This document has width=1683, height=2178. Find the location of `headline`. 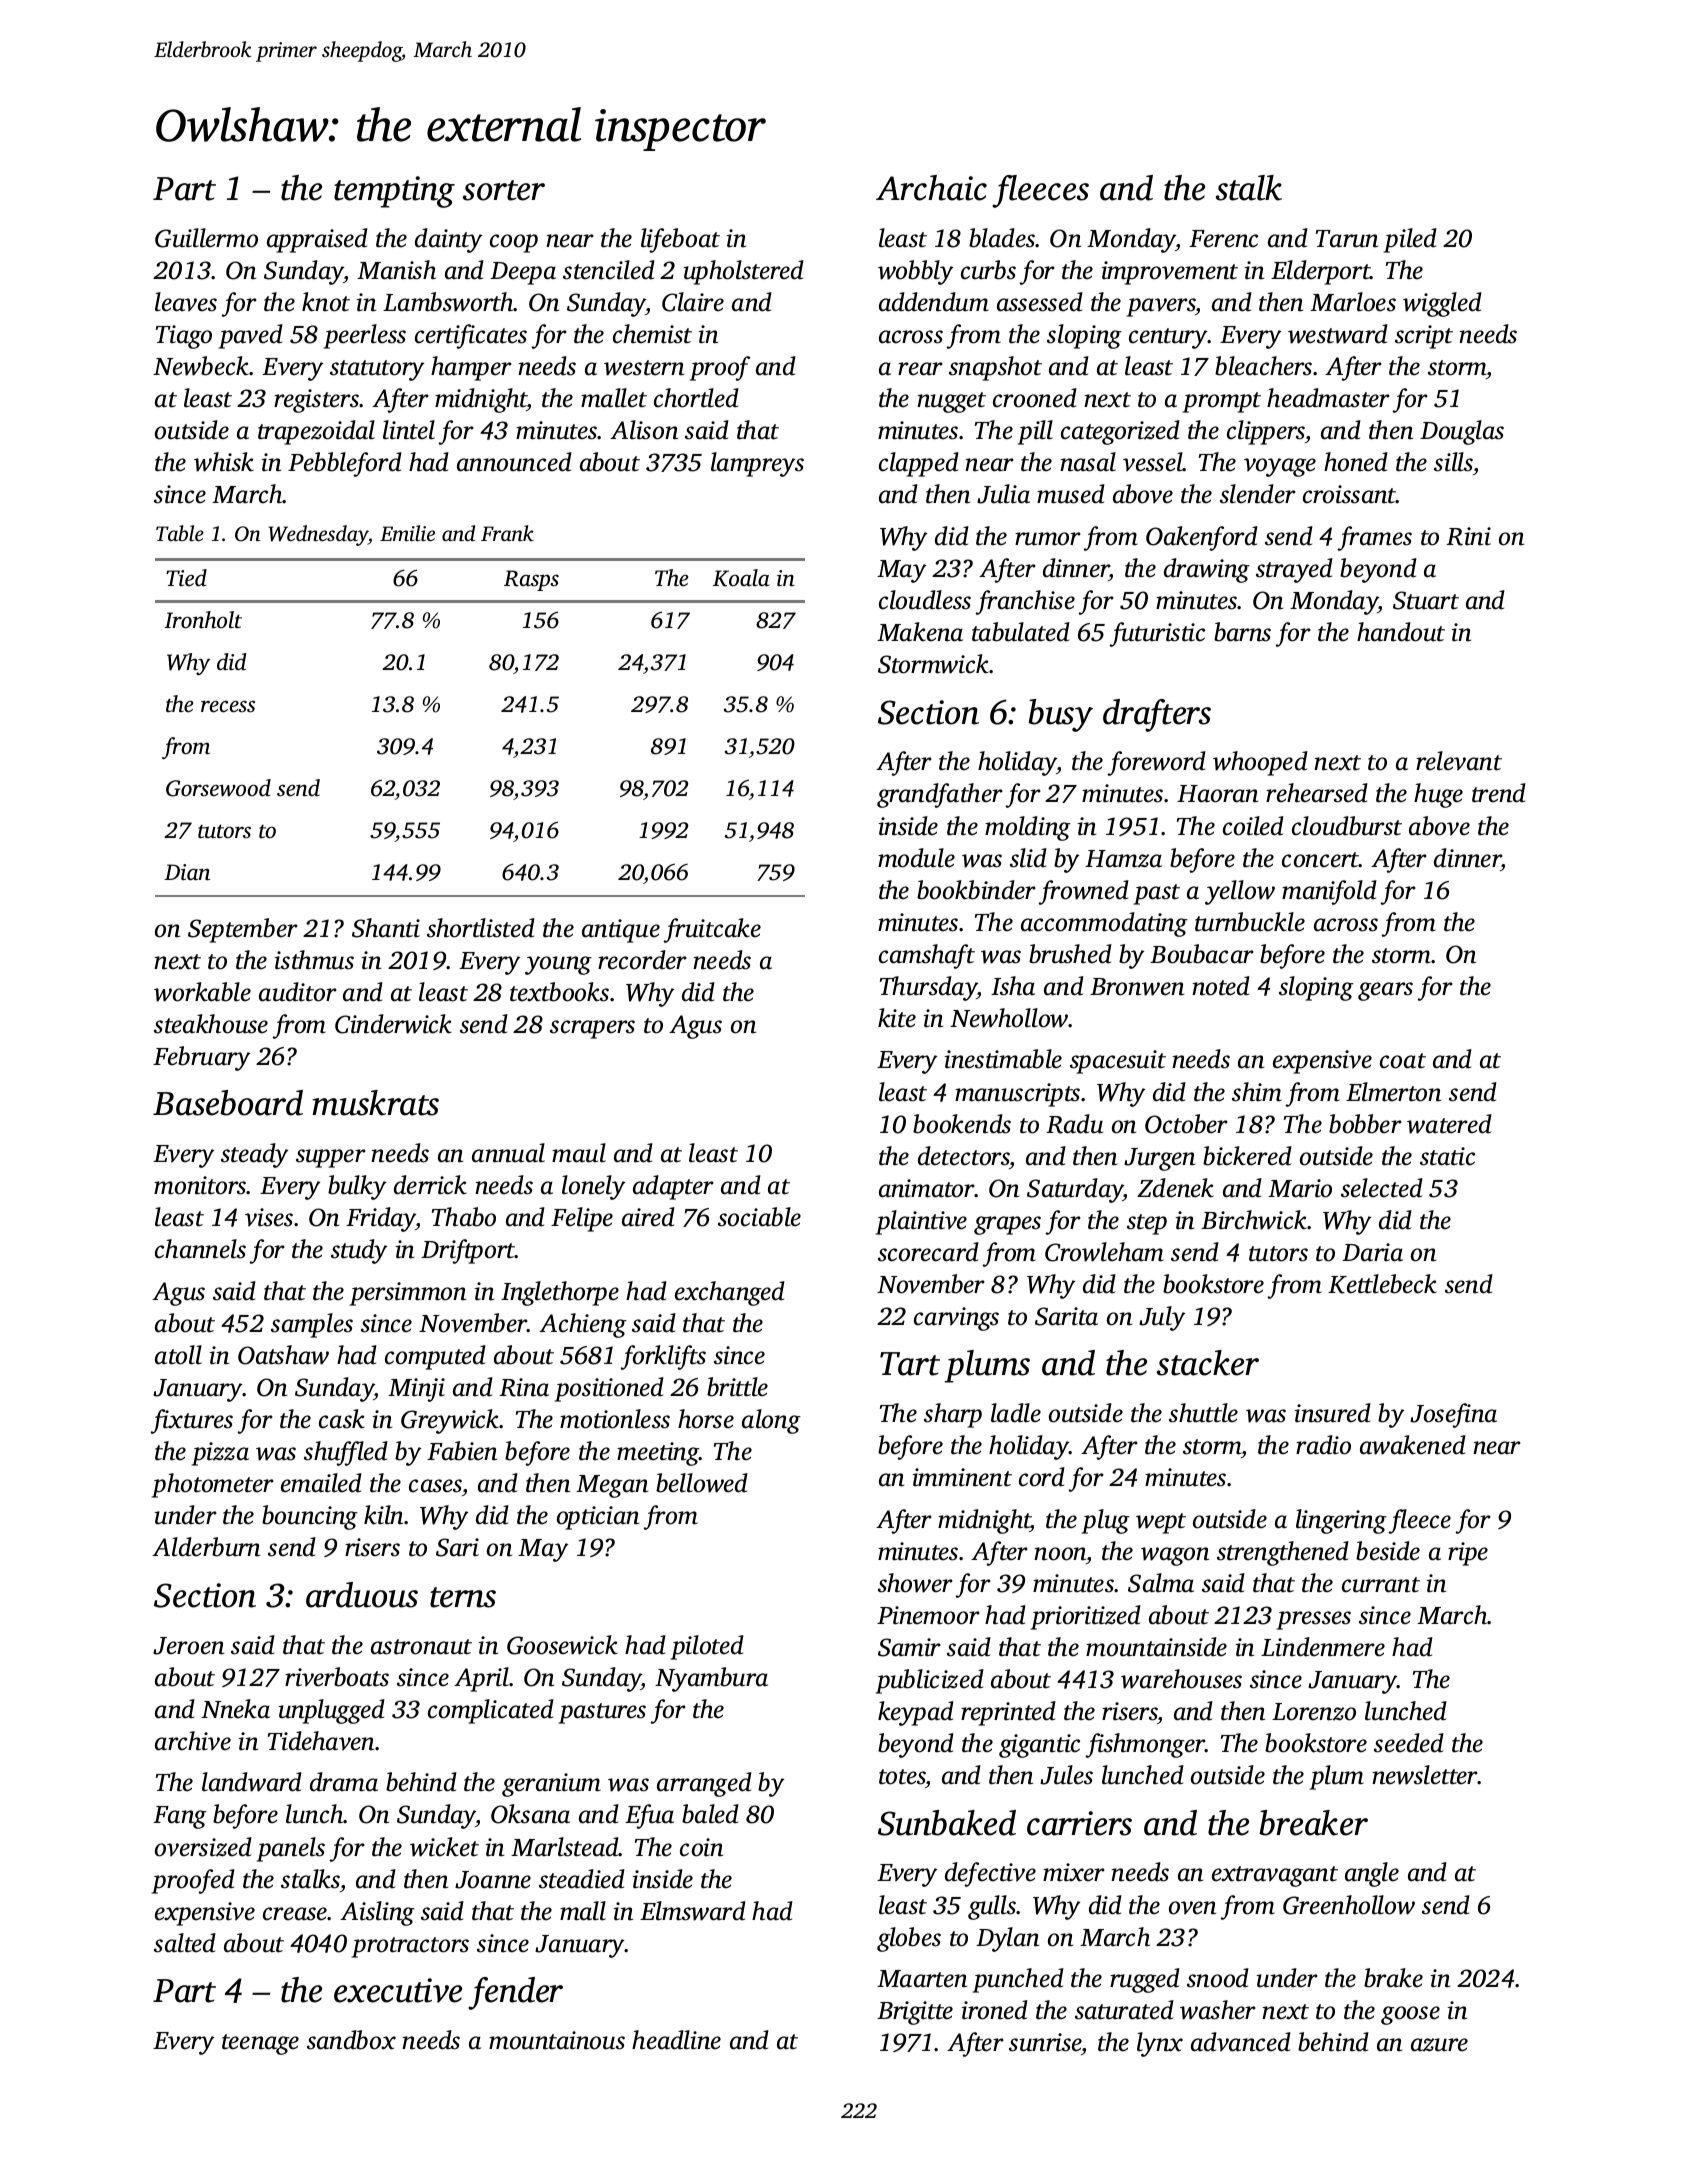

headline is located at coordinates (676, 2040).
